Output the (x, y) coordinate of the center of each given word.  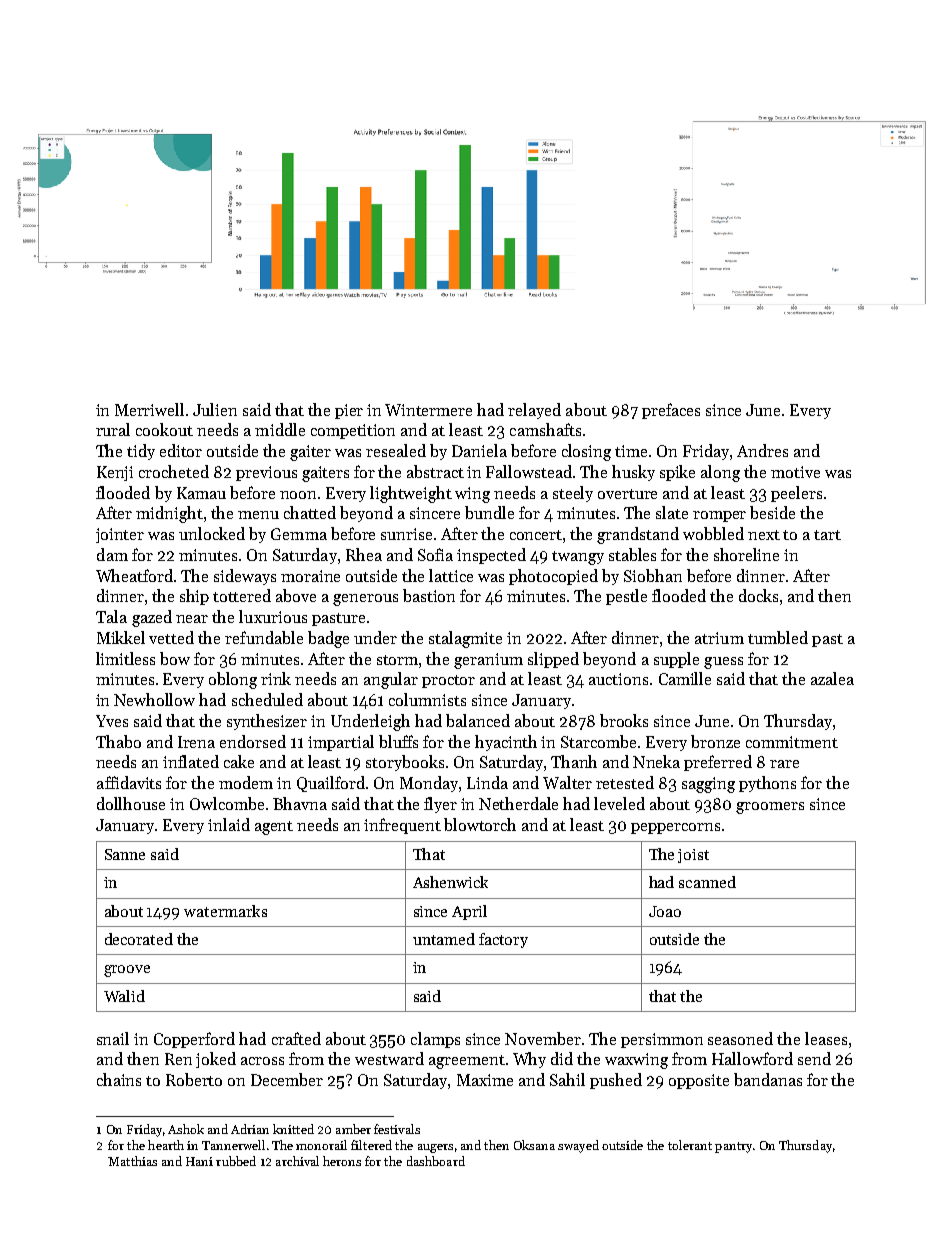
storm (397, 660)
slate (672, 512)
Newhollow (154, 699)
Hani (199, 1161)
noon (298, 495)
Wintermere (428, 410)
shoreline (746, 554)
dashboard (436, 1161)
